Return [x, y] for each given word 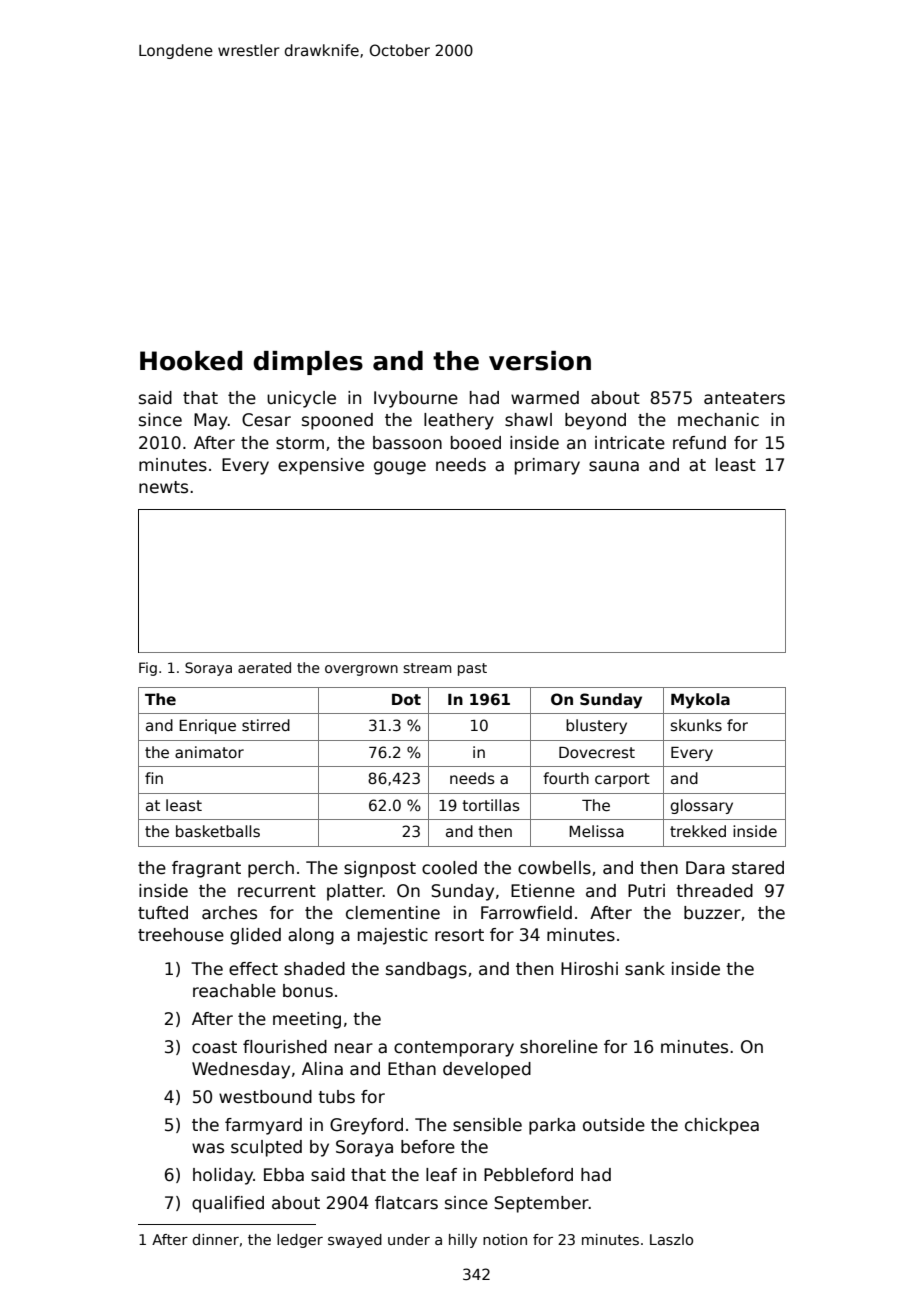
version [540, 361]
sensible [487, 1125]
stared [758, 868]
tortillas [491, 805]
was [208, 1148]
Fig [148, 669]
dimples [308, 363]
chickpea [722, 1126]
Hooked [191, 361]
